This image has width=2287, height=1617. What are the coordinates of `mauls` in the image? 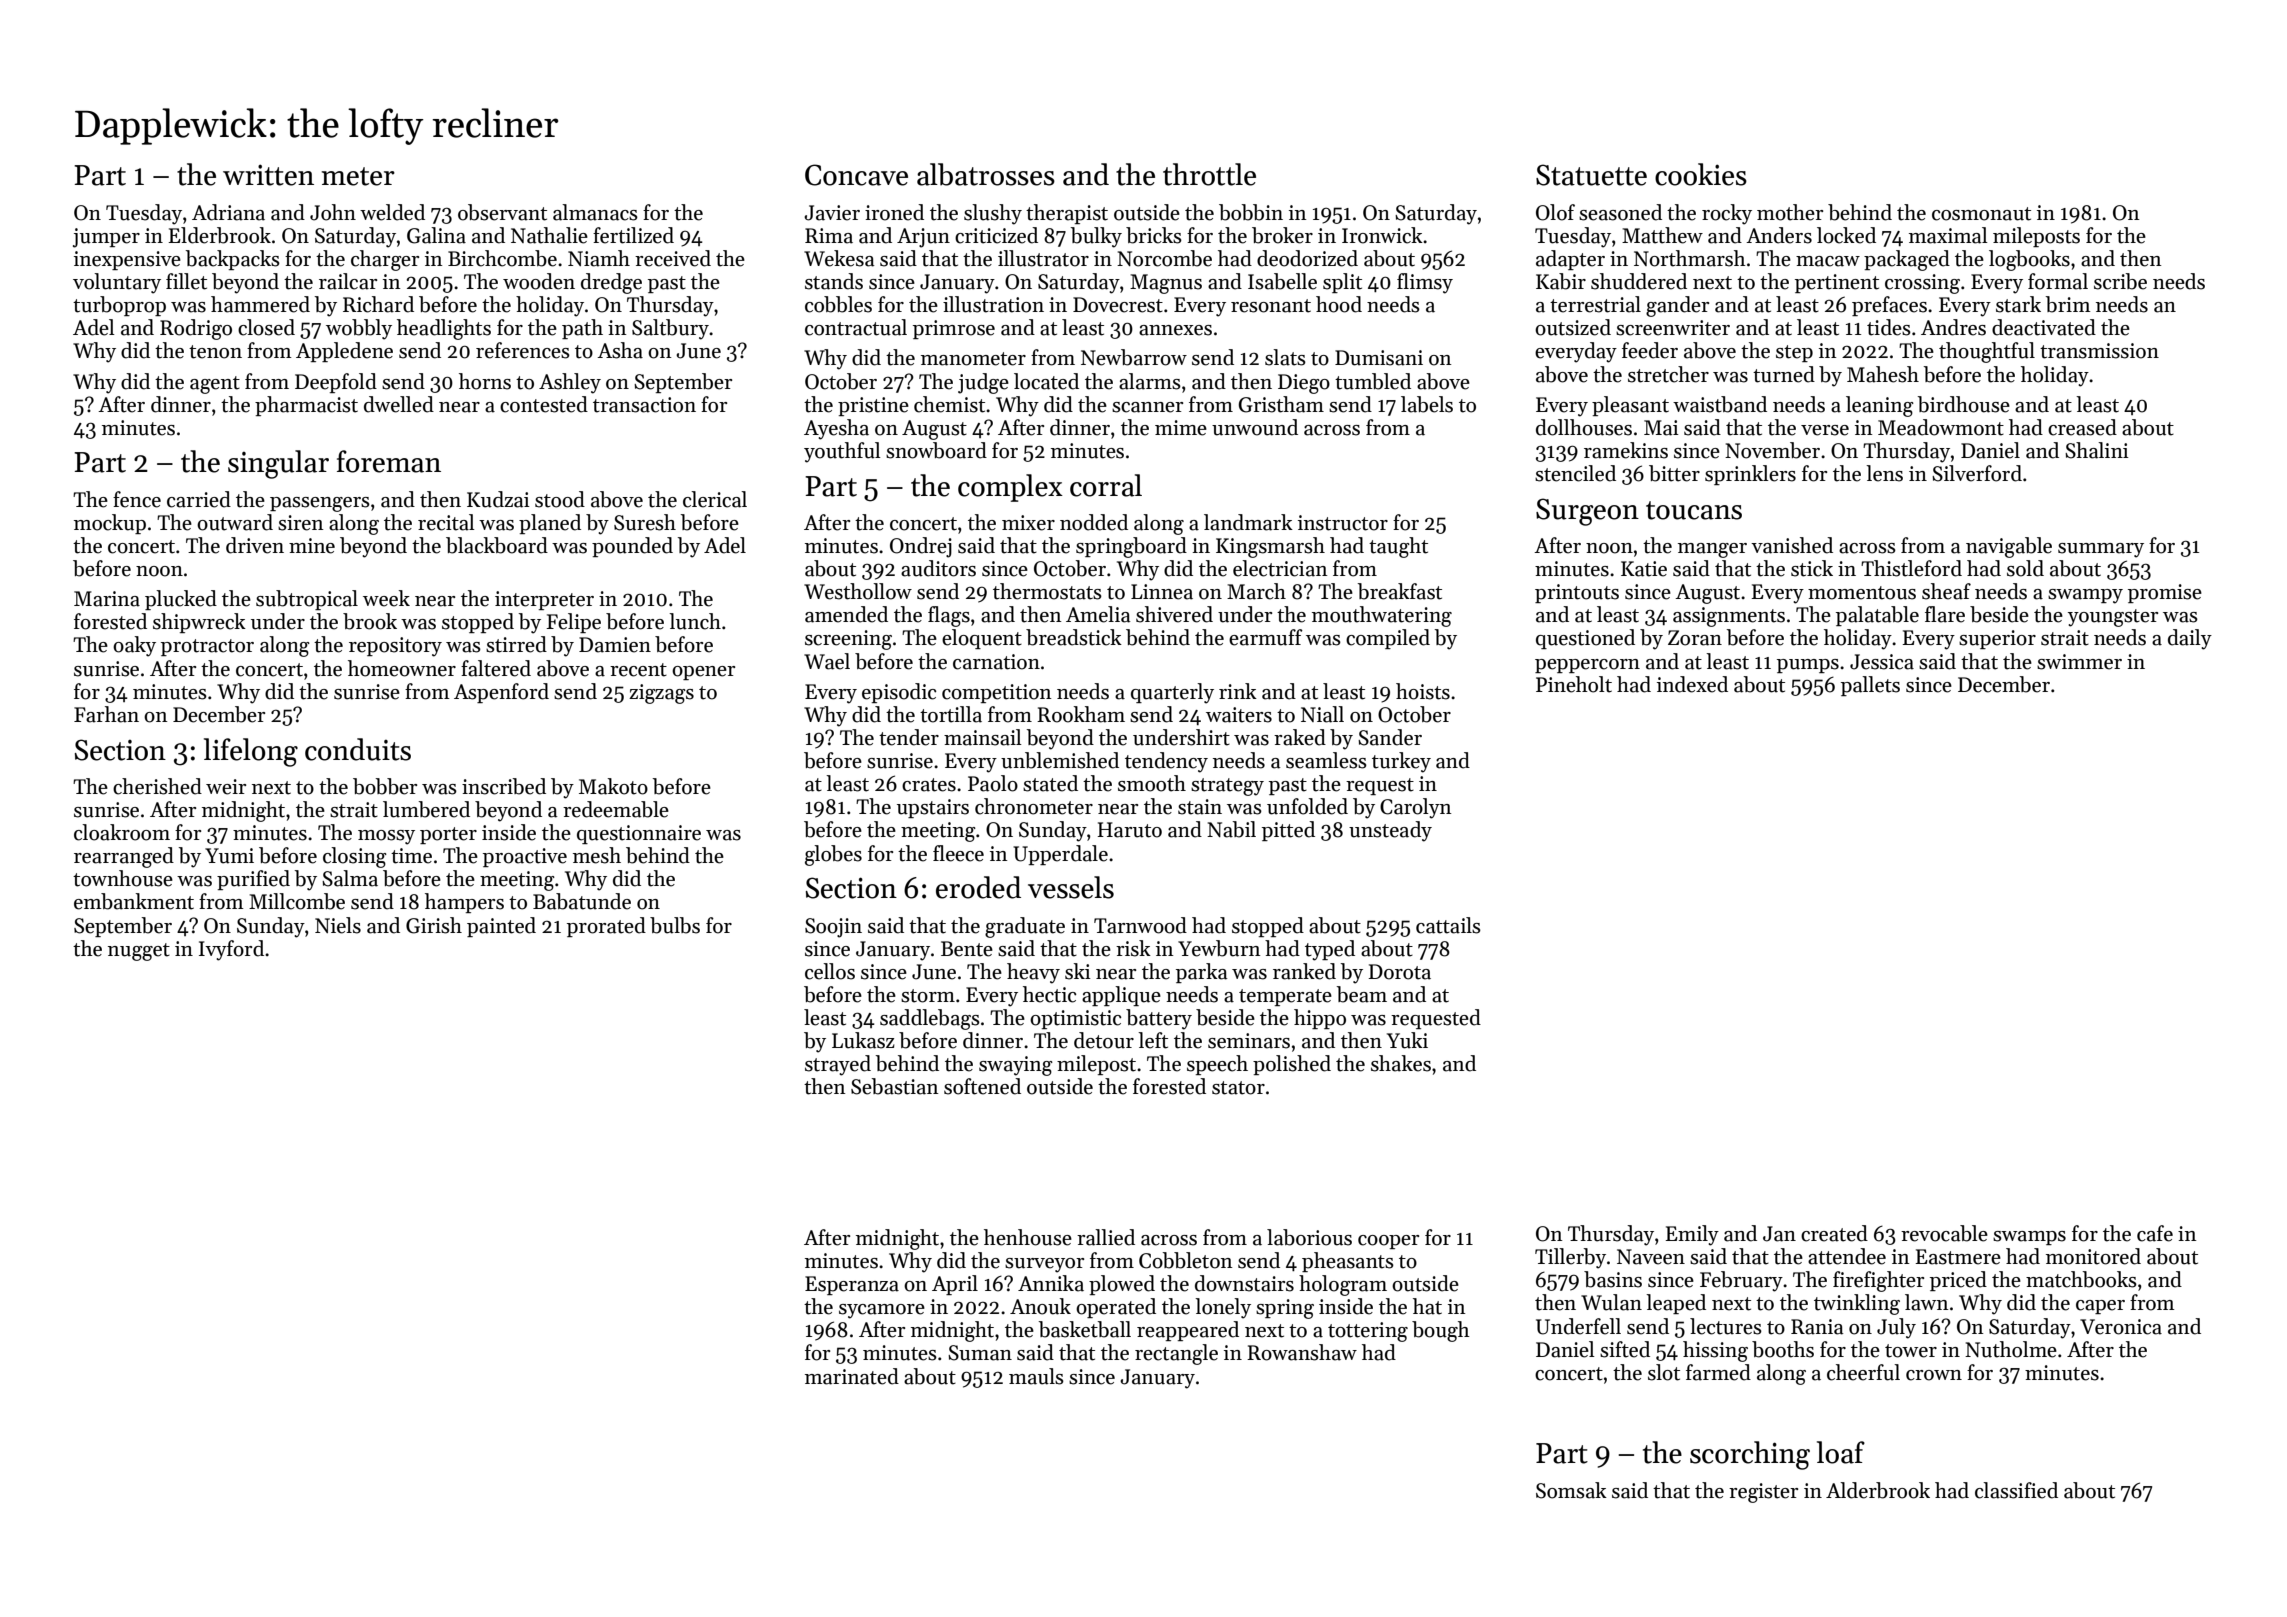 It's located at (1036, 1376).
